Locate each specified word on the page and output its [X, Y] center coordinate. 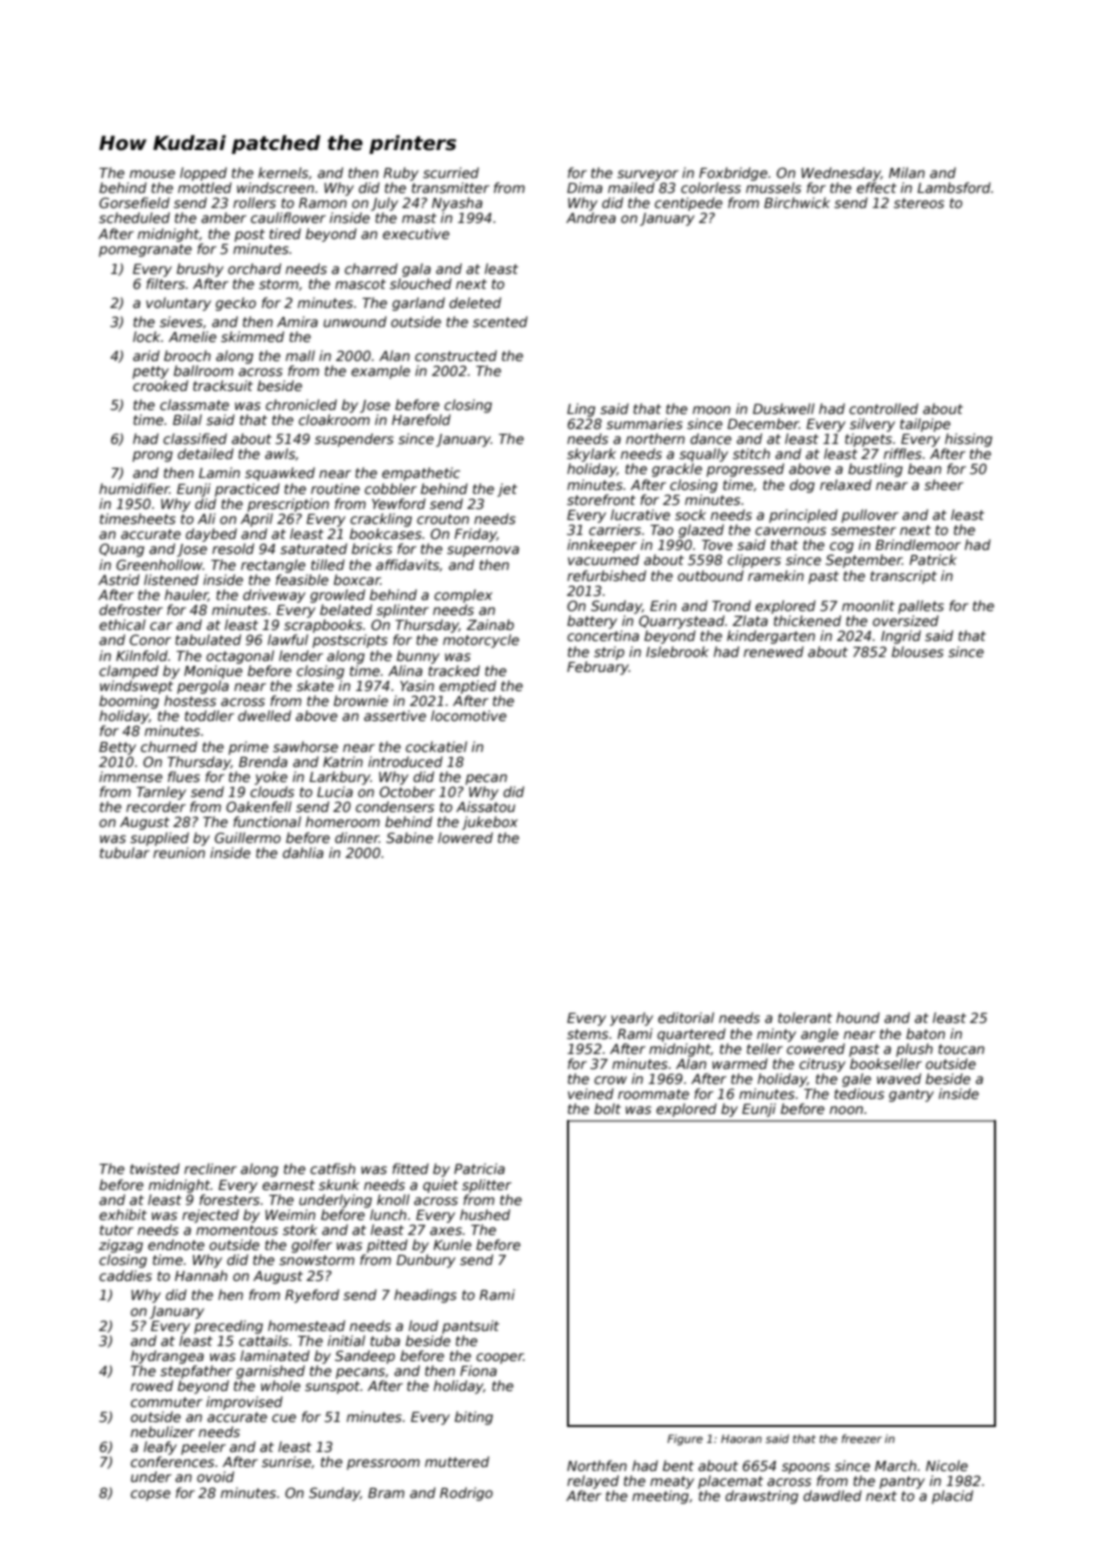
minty [776, 1035]
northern [655, 438]
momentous [237, 1230]
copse [151, 1495]
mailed [631, 187]
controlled [883, 408]
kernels [283, 172]
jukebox [490, 823]
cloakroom [334, 419]
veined [591, 1093]
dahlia [303, 852]
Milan [907, 172]
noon [846, 1110]
